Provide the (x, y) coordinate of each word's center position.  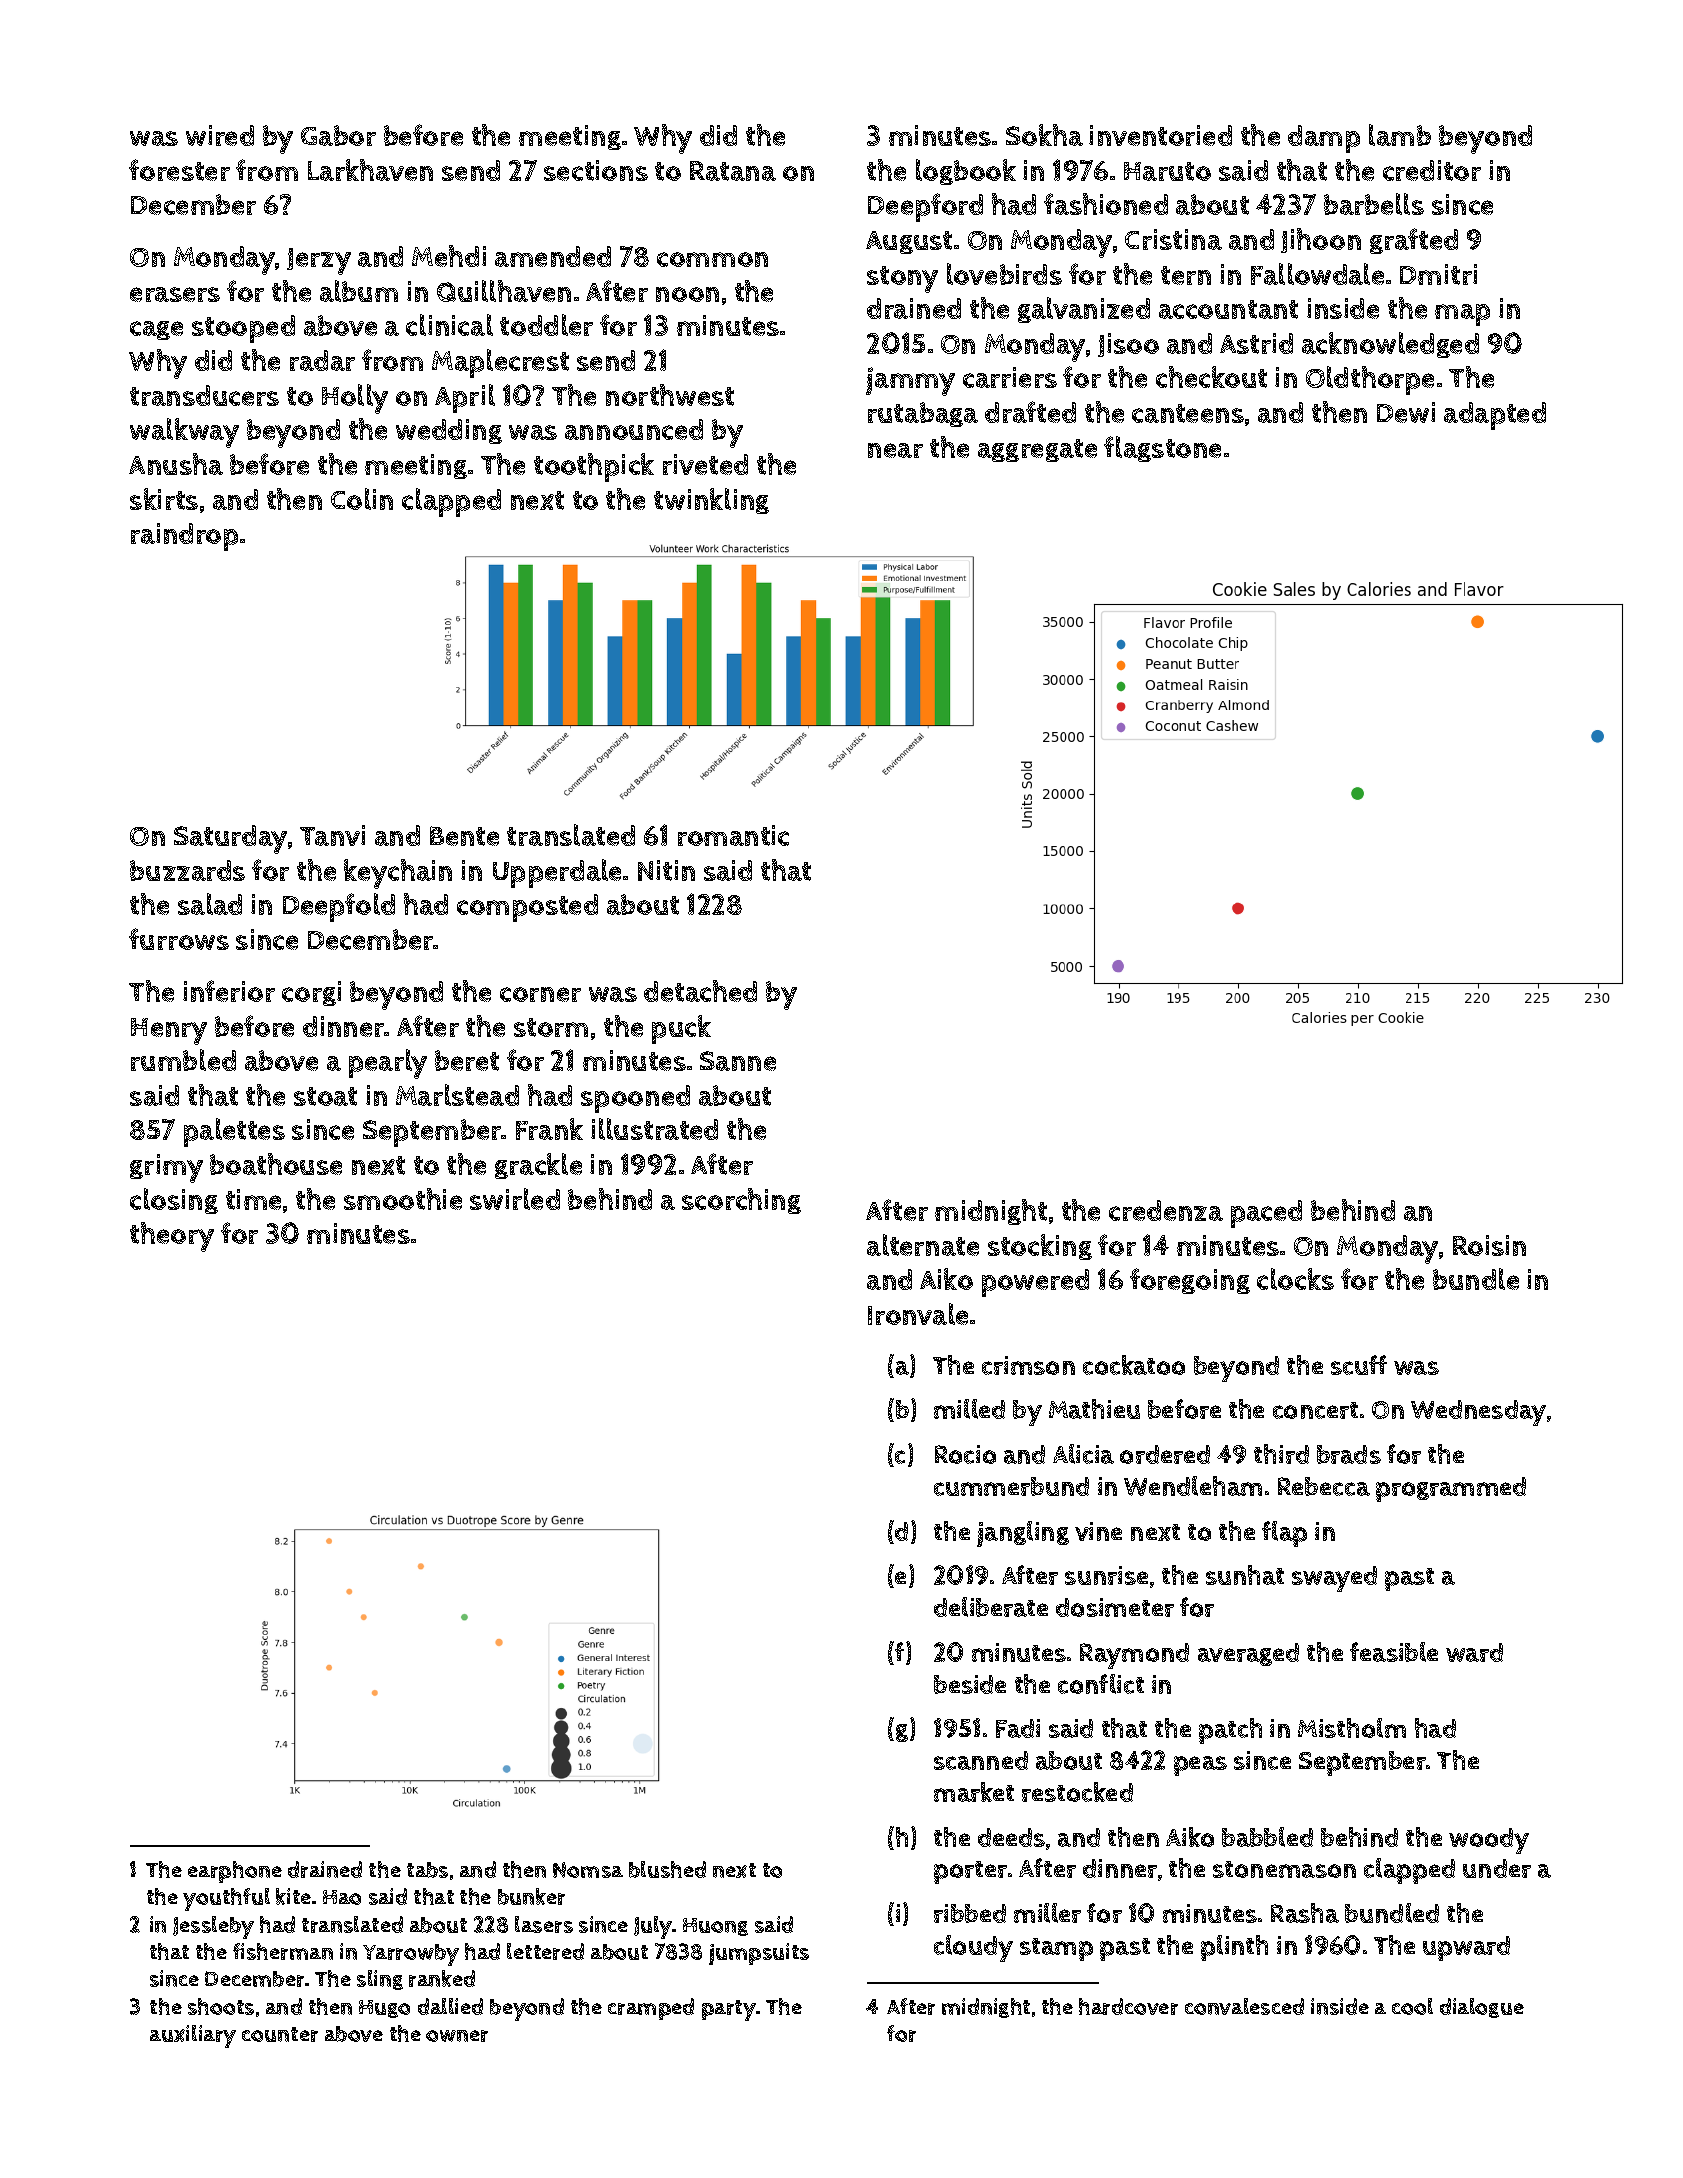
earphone (235, 1872)
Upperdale (557, 873)
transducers (204, 395)
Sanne (738, 1061)
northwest (670, 395)
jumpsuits (759, 1954)
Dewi (1406, 412)
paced (1266, 1214)
